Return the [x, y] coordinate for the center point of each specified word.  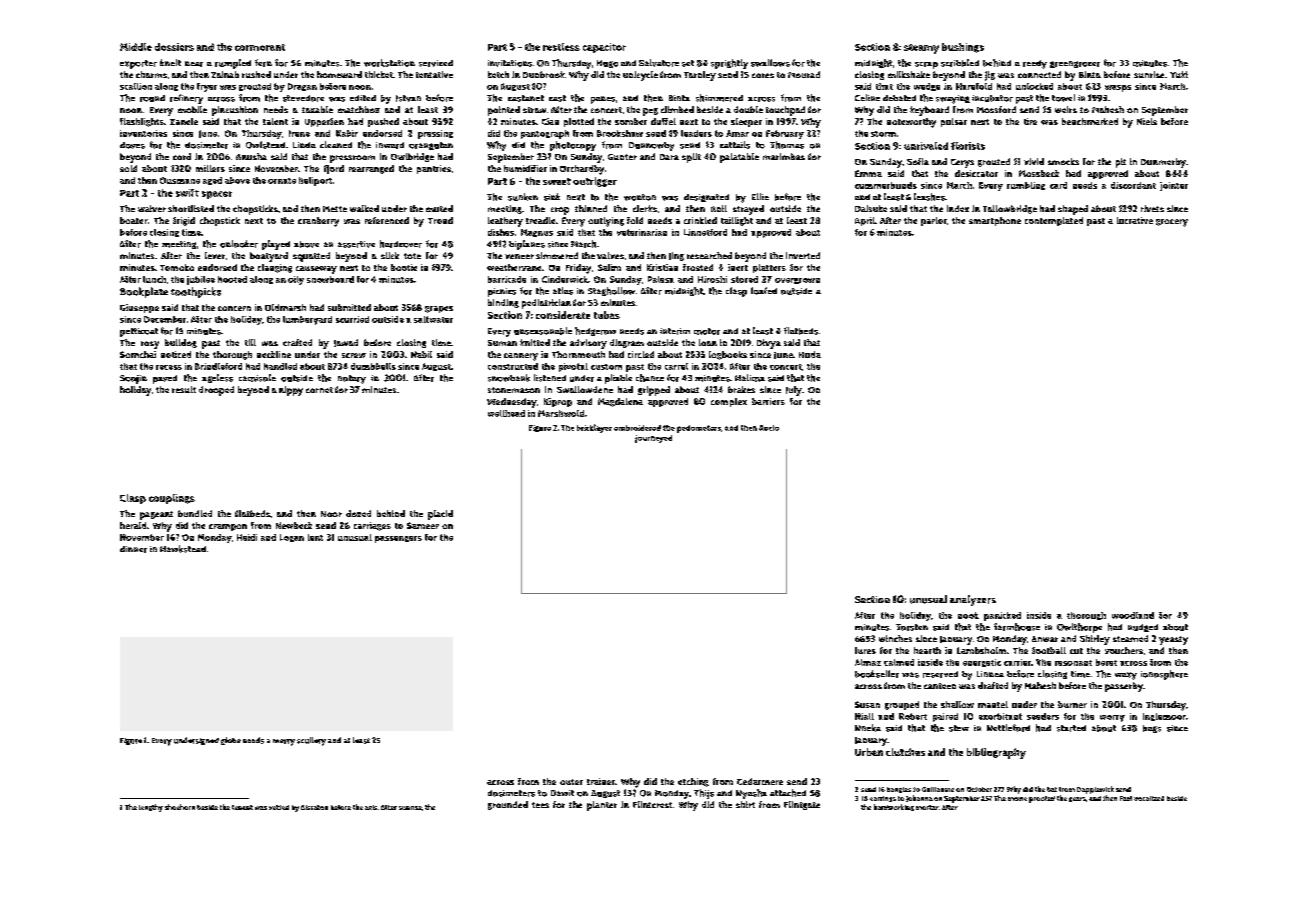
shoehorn [180, 807]
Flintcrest [652, 804]
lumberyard [307, 320]
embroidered [637, 428]
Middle [136, 47]
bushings [963, 48]
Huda [810, 354]
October [979, 789]
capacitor [604, 48]
